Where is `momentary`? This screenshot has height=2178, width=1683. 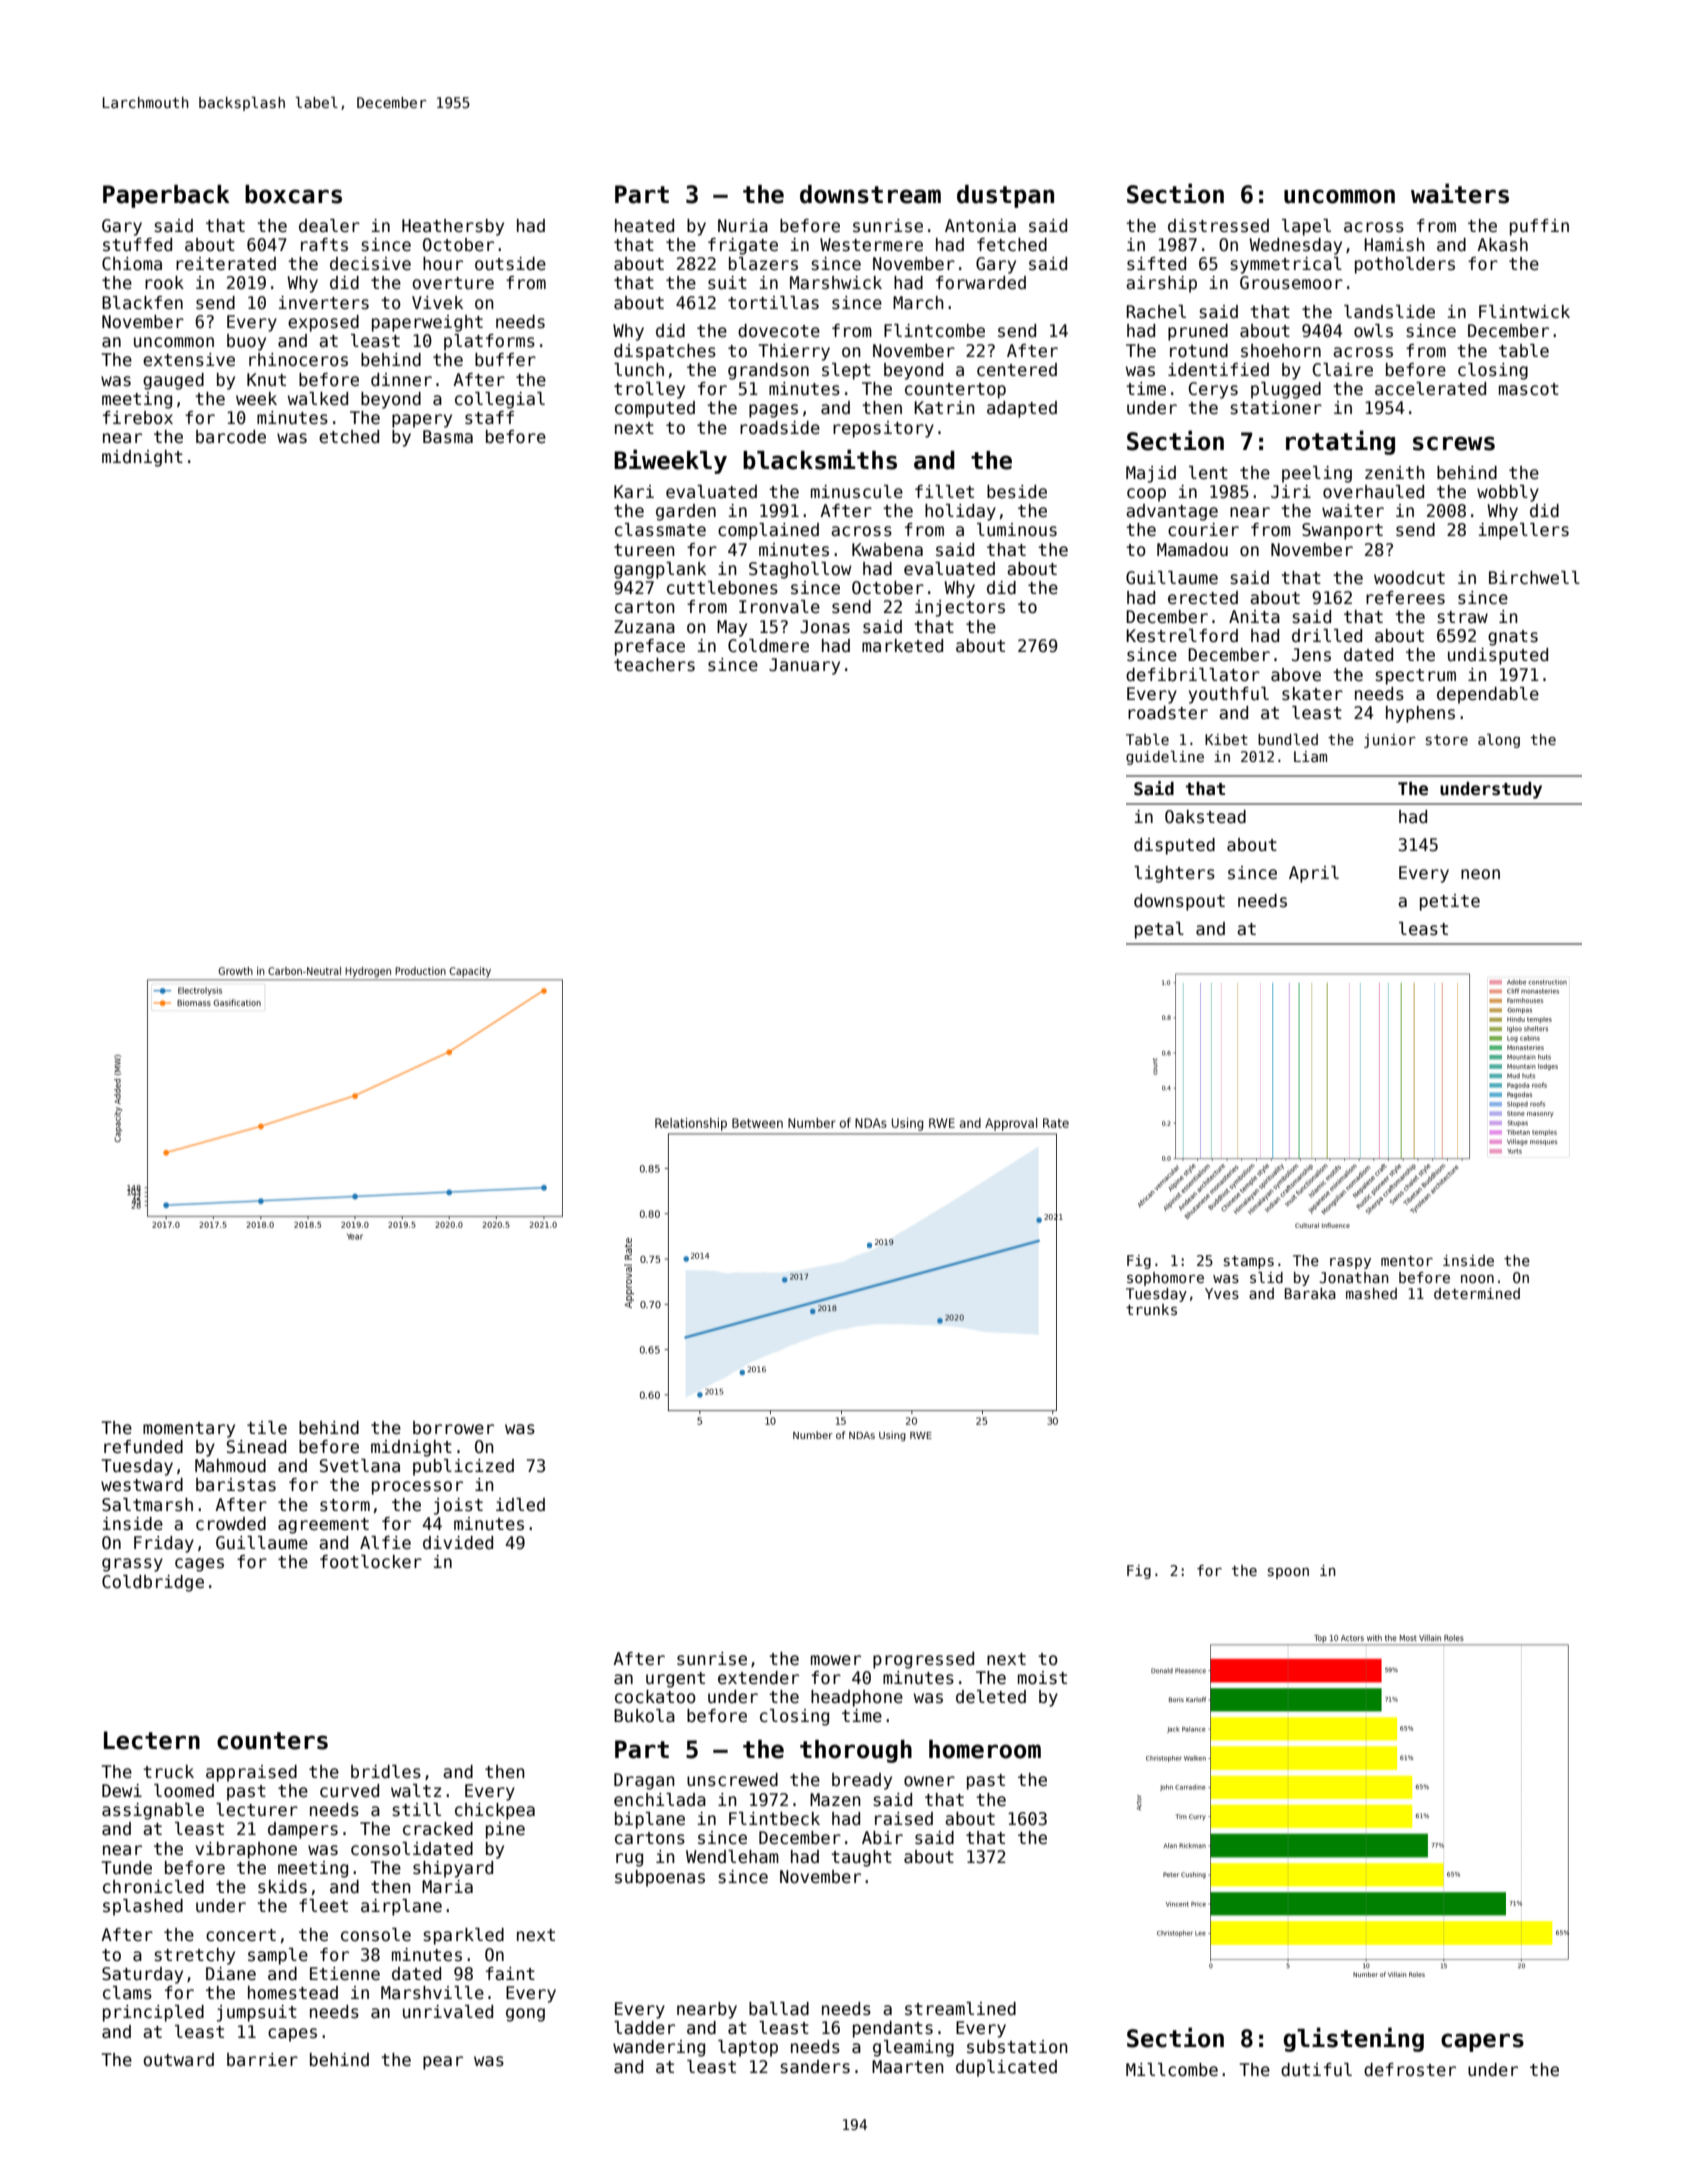
momentary is located at coordinates (189, 1430).
